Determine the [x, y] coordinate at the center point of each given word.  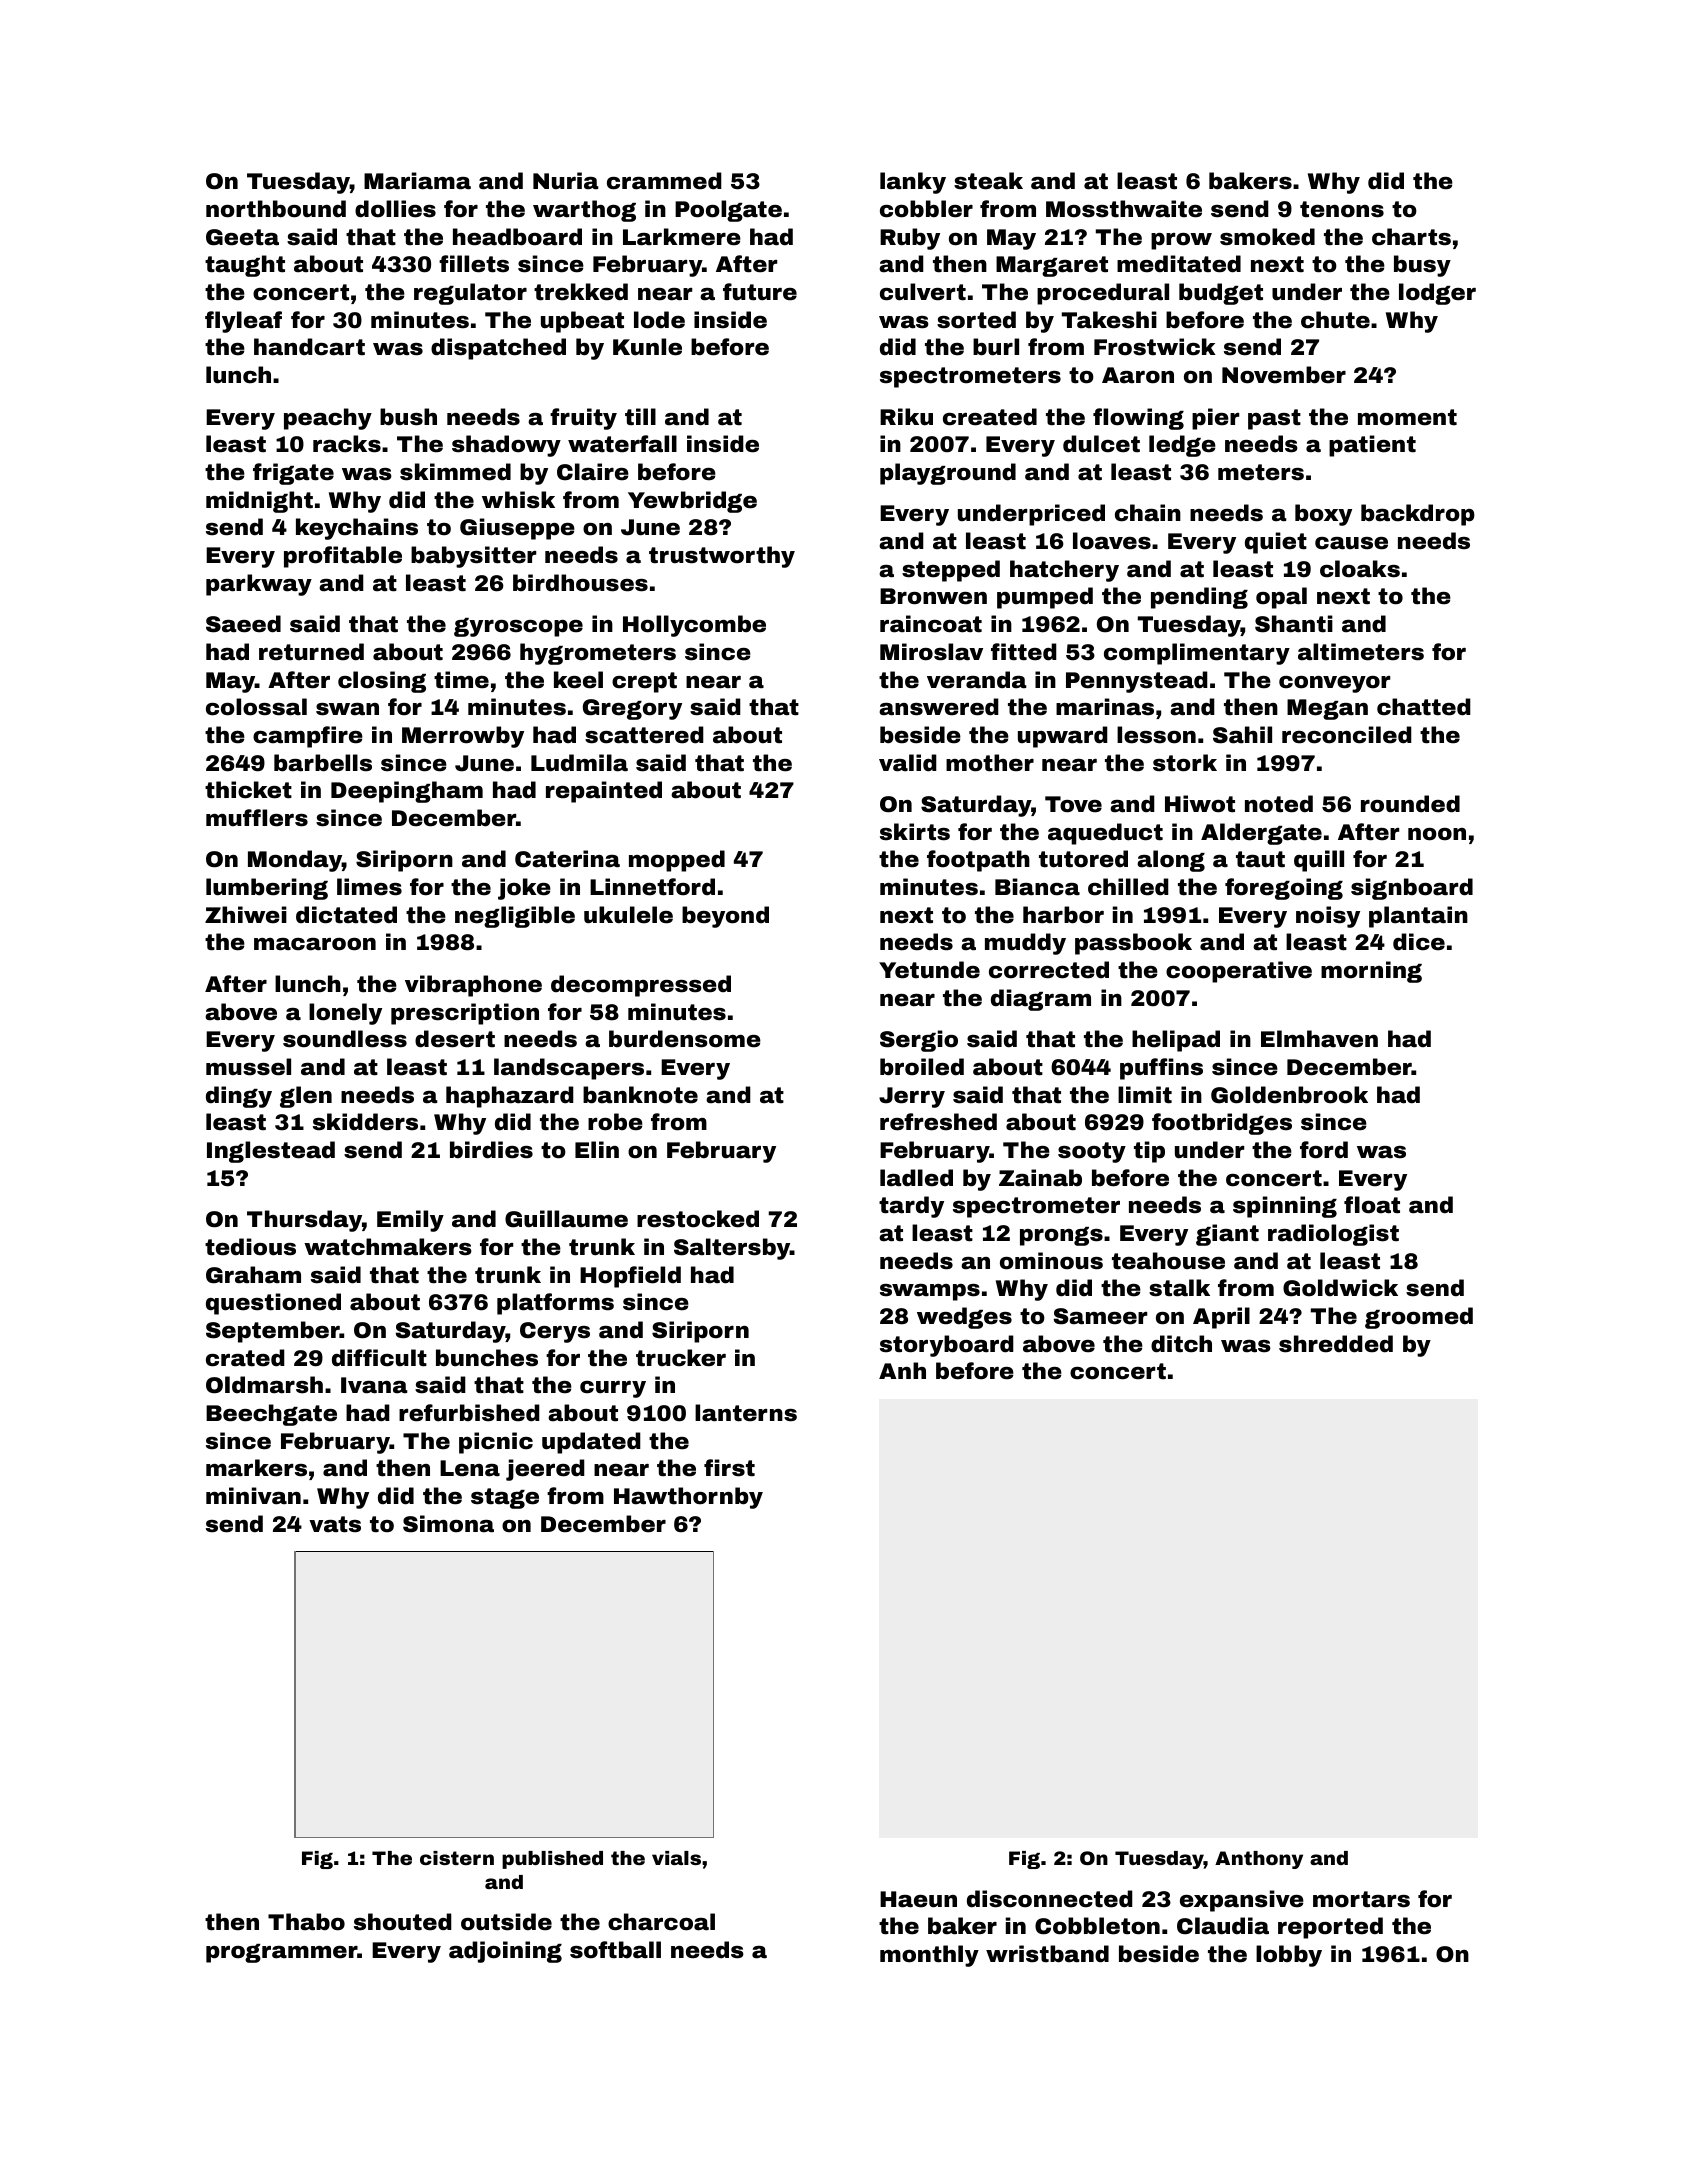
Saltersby [732, 1249]
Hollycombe [694, 626]
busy [1422, 266]
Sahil [1242, 735]
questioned [273, 1304]
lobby [1289, 1956]
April [1221, 1318]
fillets [474, 264]
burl [996, 347]
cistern [457, 1858]
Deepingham [407, 792]
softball [615, 1950]
